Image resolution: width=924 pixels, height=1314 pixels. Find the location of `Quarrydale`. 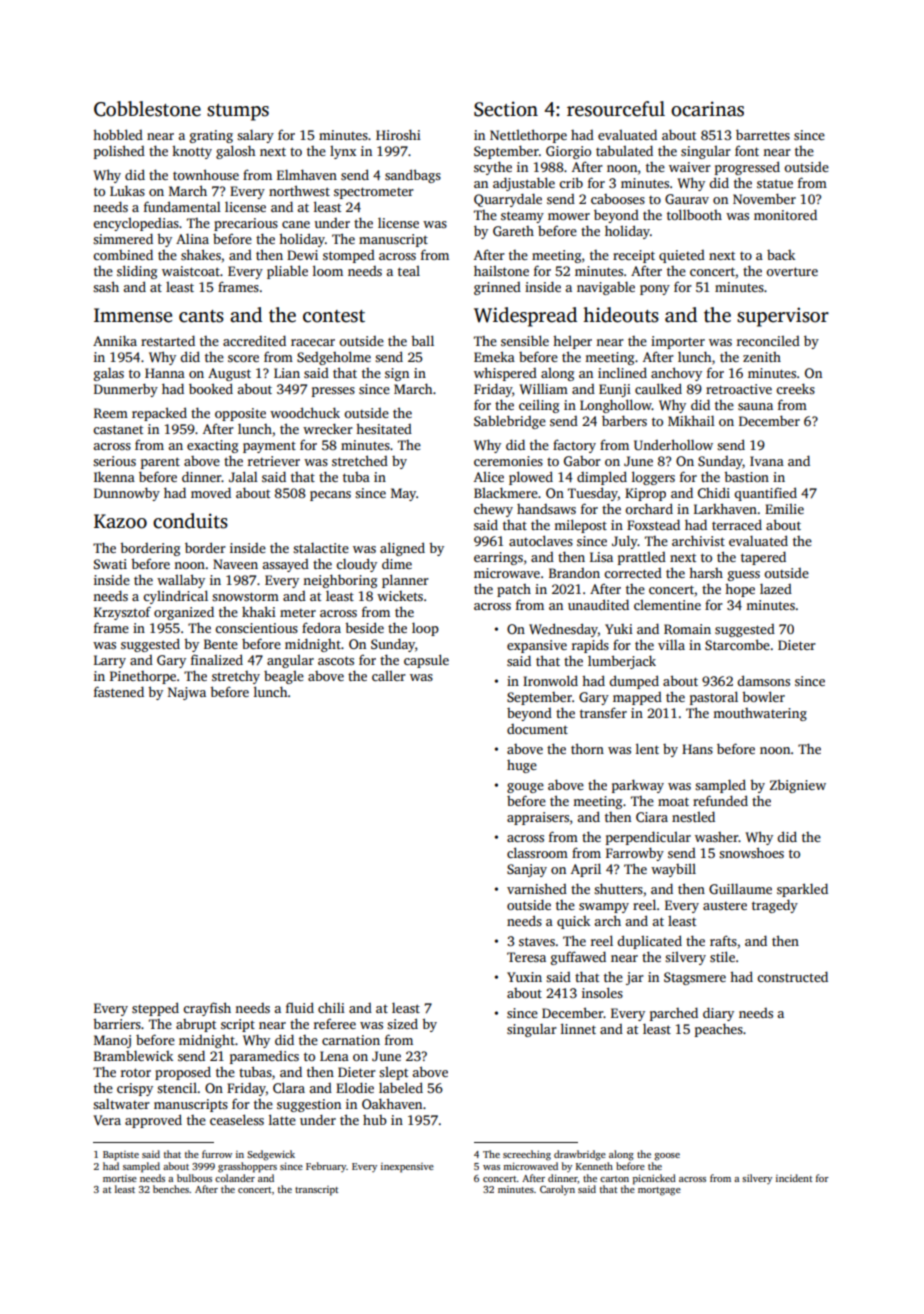

Quarrydale is located at coordinates (508, 200).
